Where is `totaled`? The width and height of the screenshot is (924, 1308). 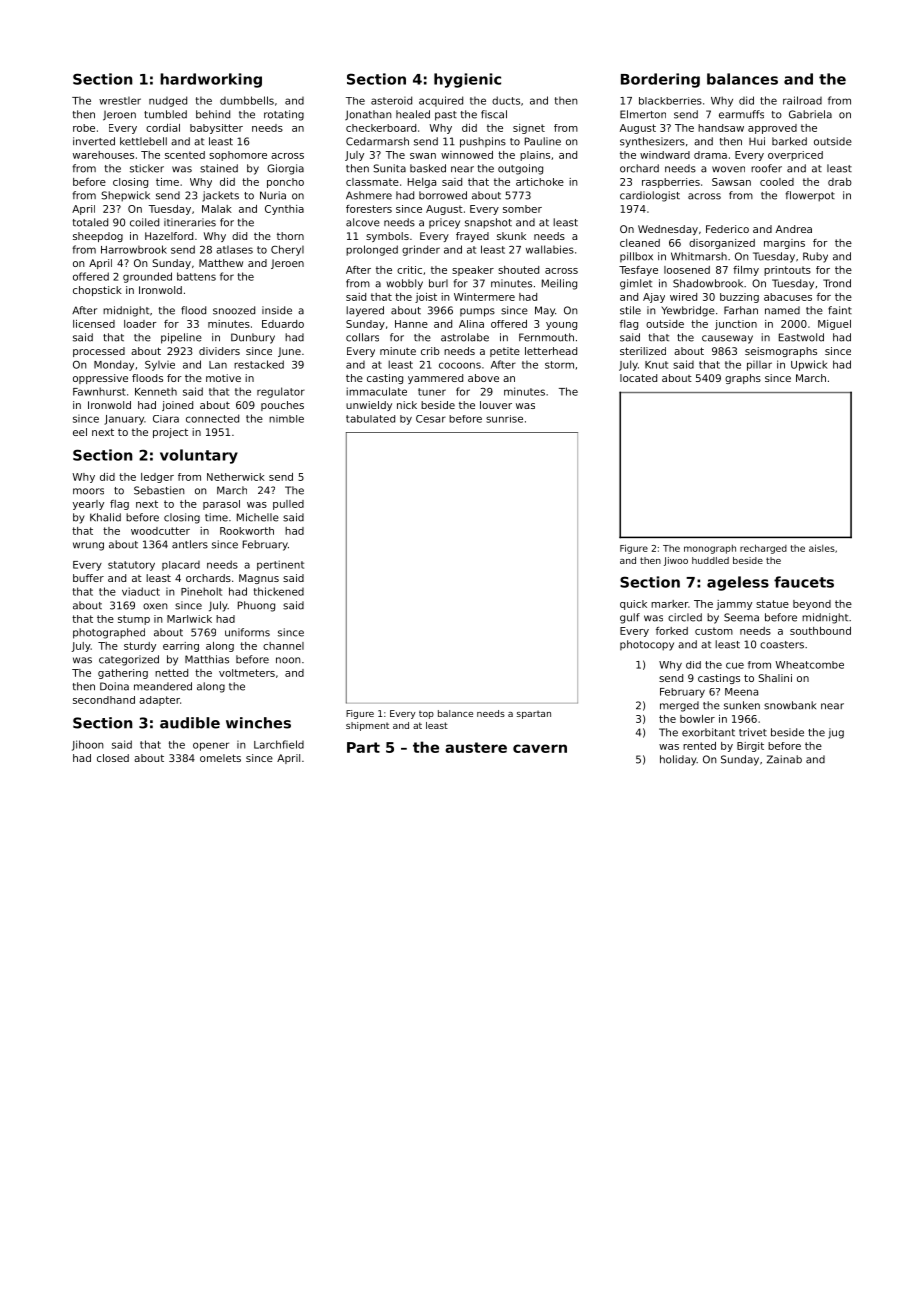
totaled is located at coordinates (90, 222).
